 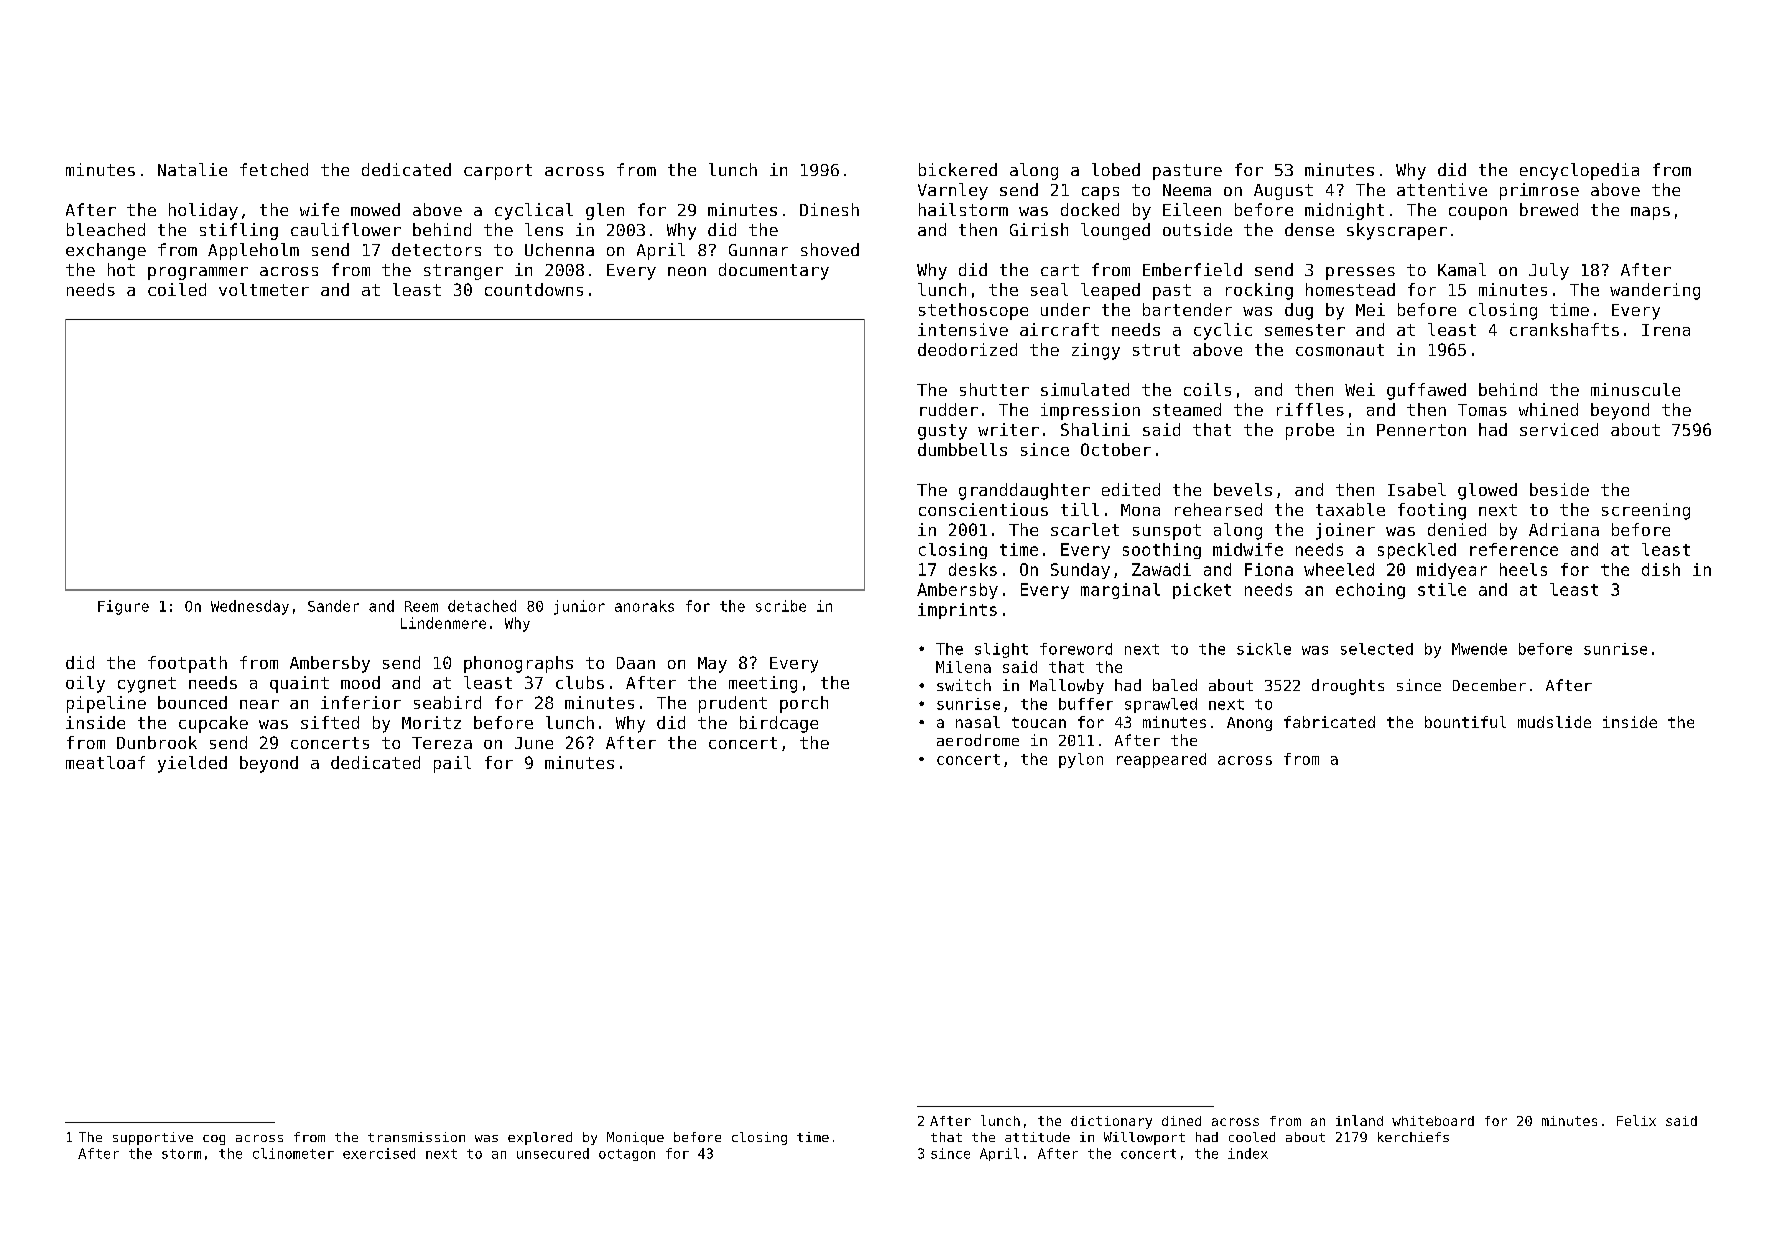 I want to click on birdcage, so click(x=779, y=724).
